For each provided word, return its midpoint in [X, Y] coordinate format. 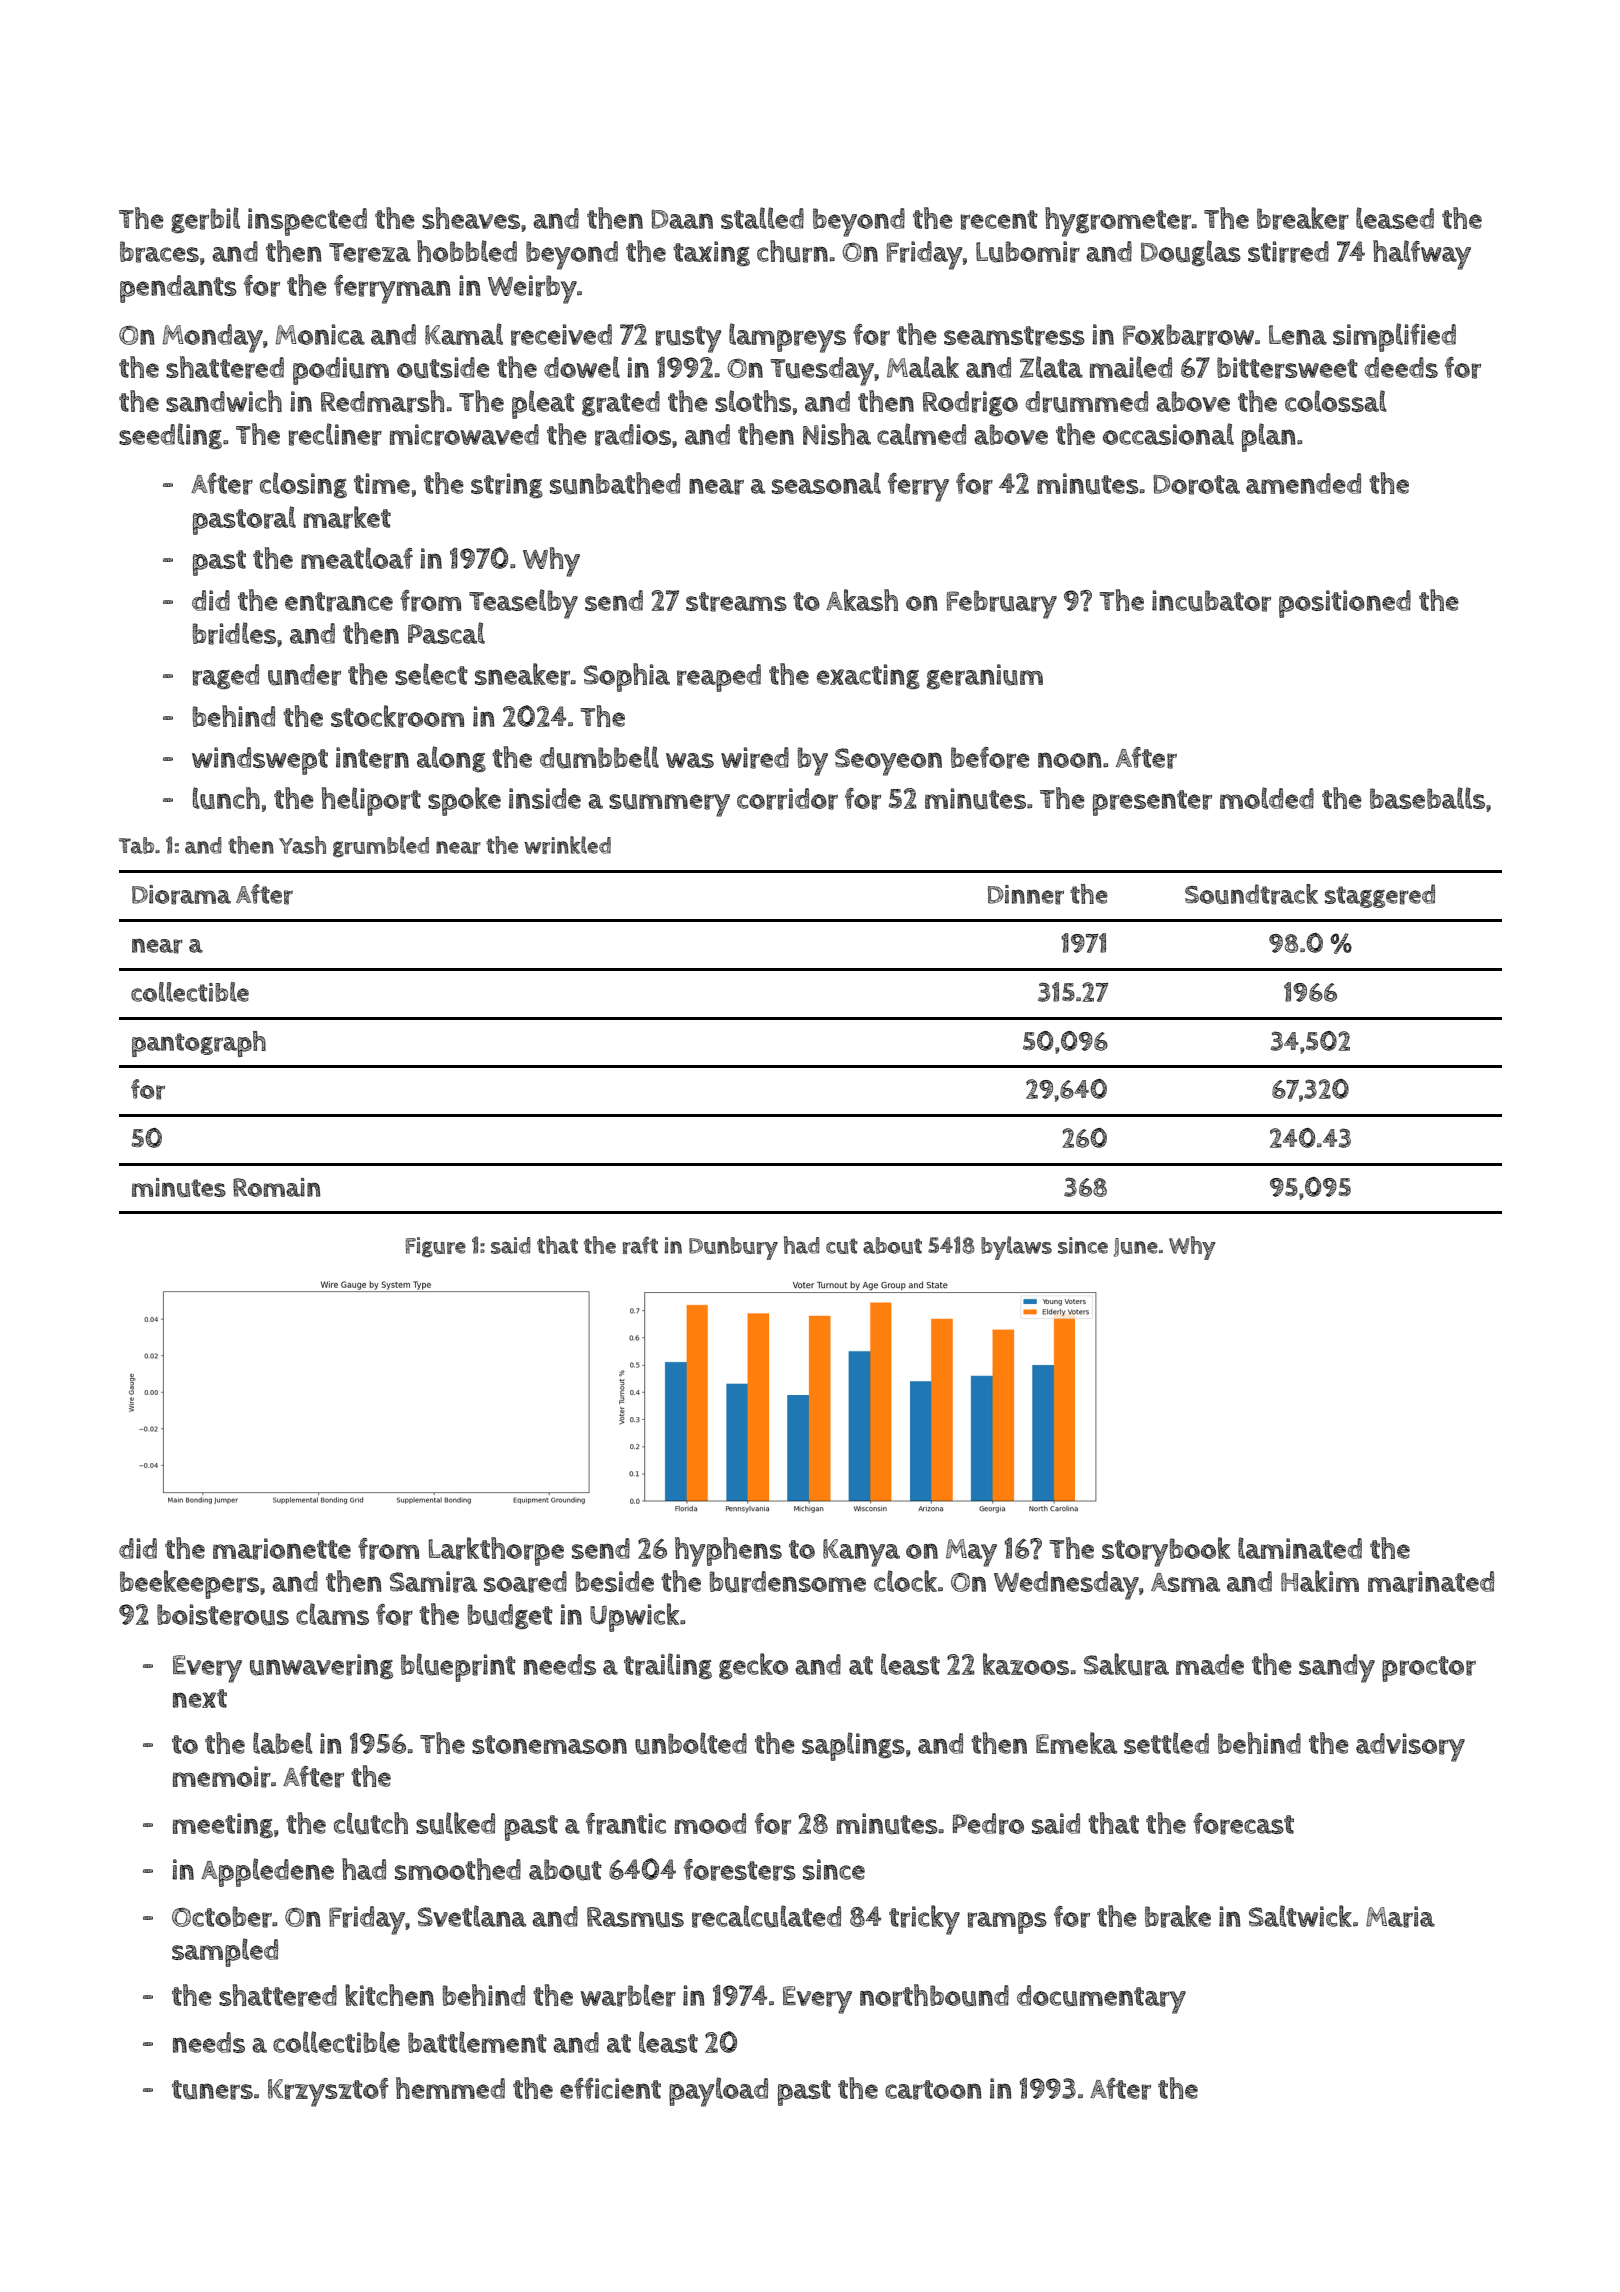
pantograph [199, 1044]
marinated [1431, 1582]
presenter [1152, 803]
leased [1395, 218]
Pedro [988, 1824]
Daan [682, 219]
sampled [225, 1952]
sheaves [471, 218]
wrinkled [567, 845]
